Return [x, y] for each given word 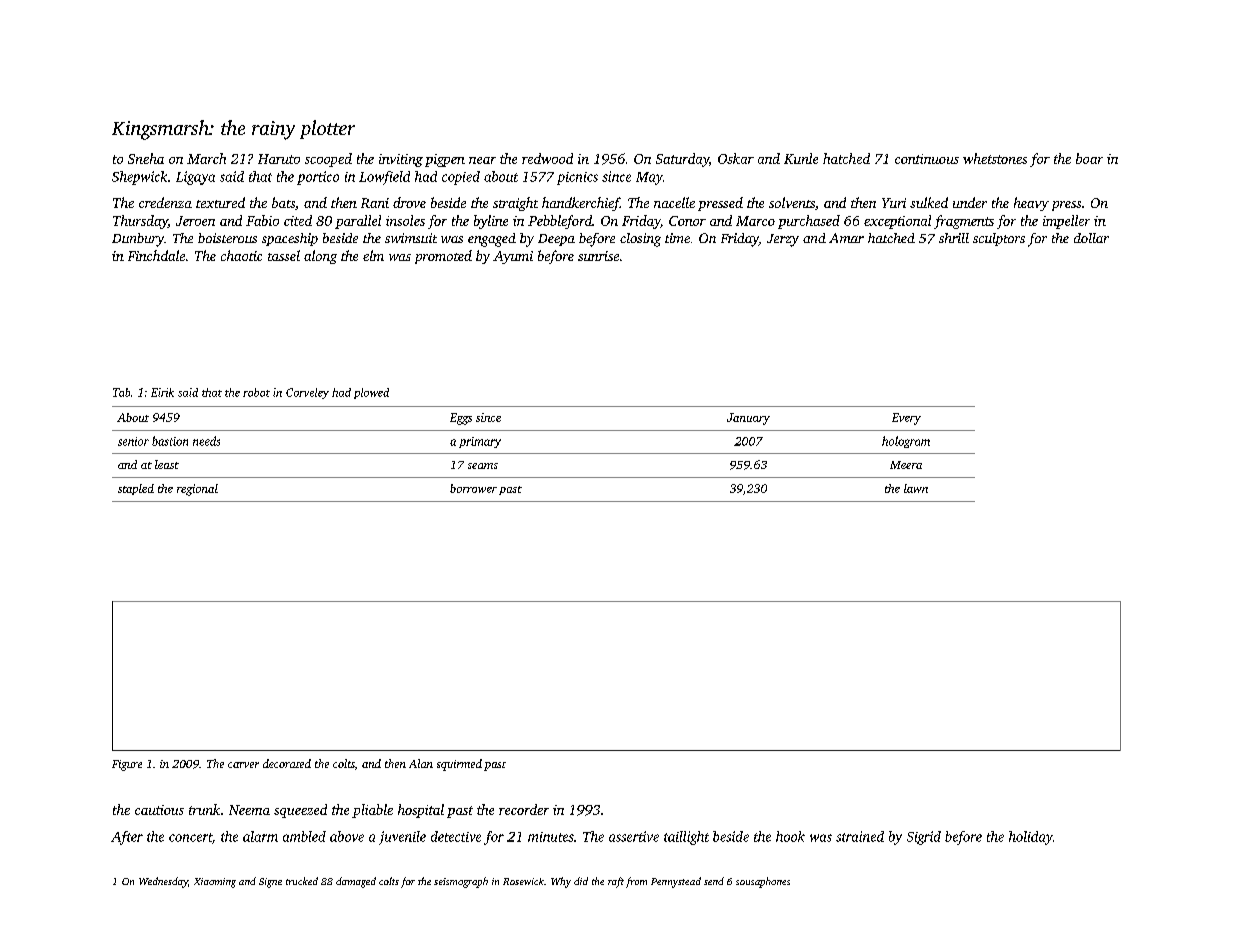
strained [860, 836]
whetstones [995, 158]
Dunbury [138, 240]
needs [206, 441]
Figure [127, 765]
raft [616, 882]
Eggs [461, 419]
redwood [547, 158]
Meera [906, 465]
